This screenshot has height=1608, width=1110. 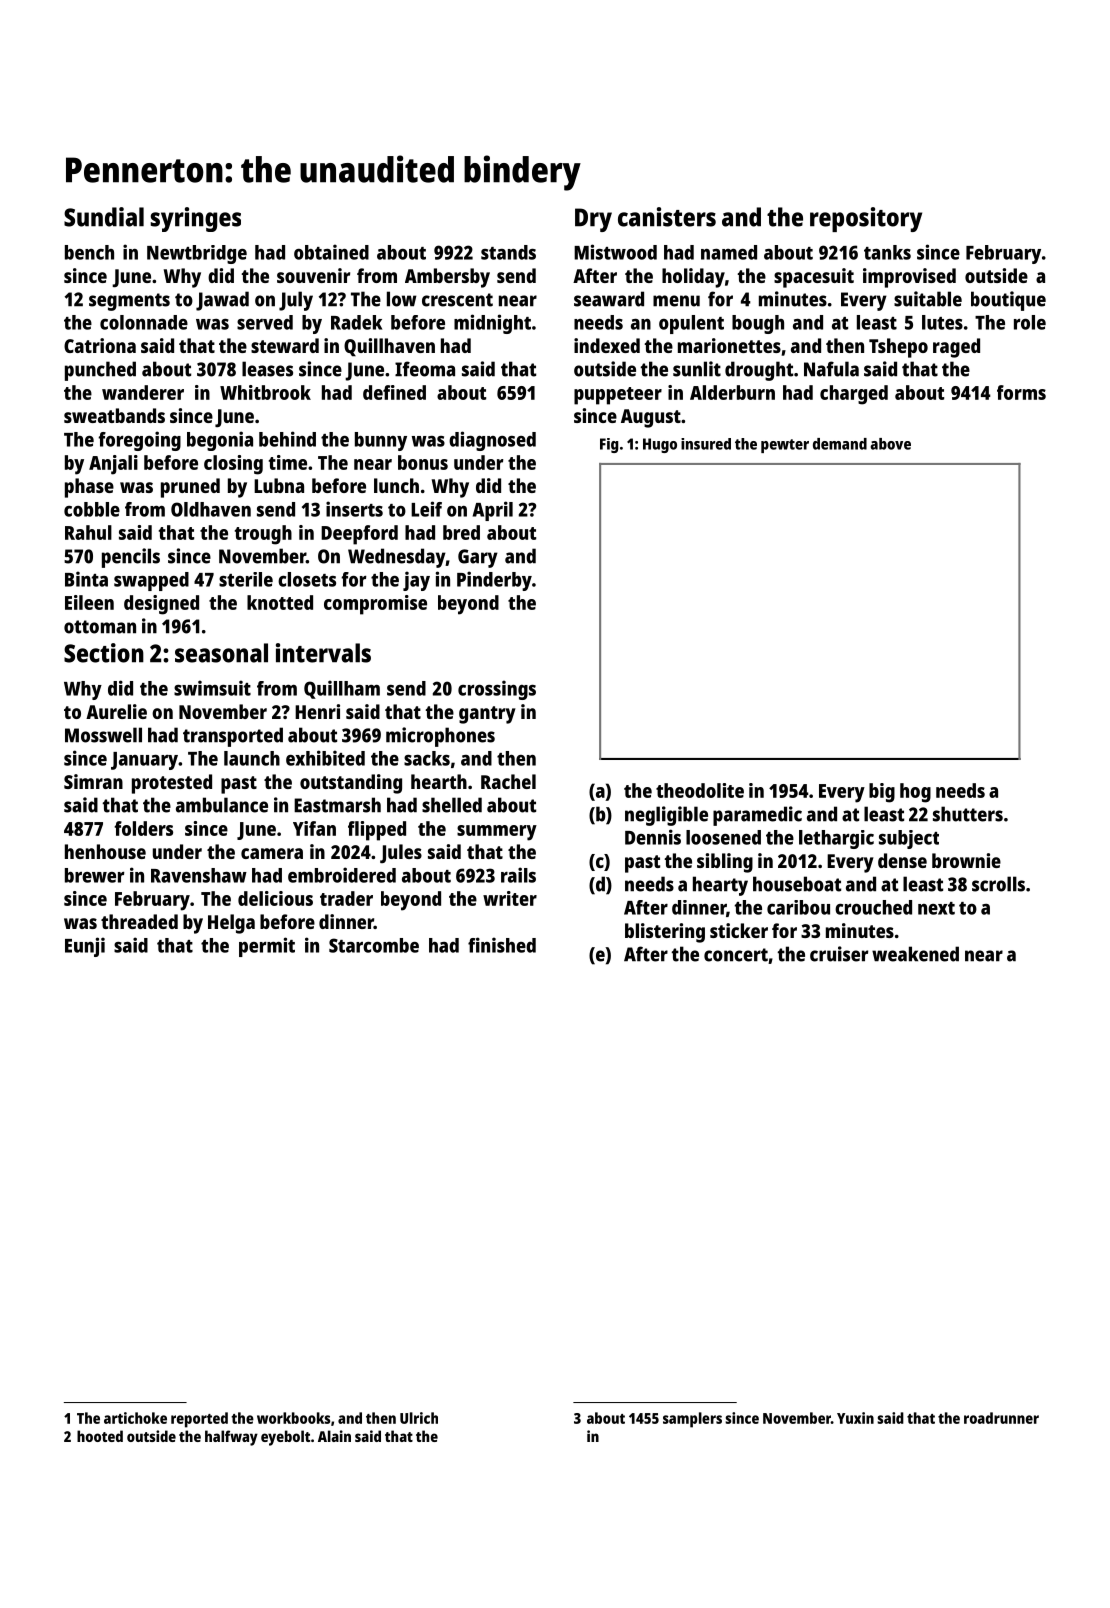 I want to click on demand, so click(x=840, y=444).
